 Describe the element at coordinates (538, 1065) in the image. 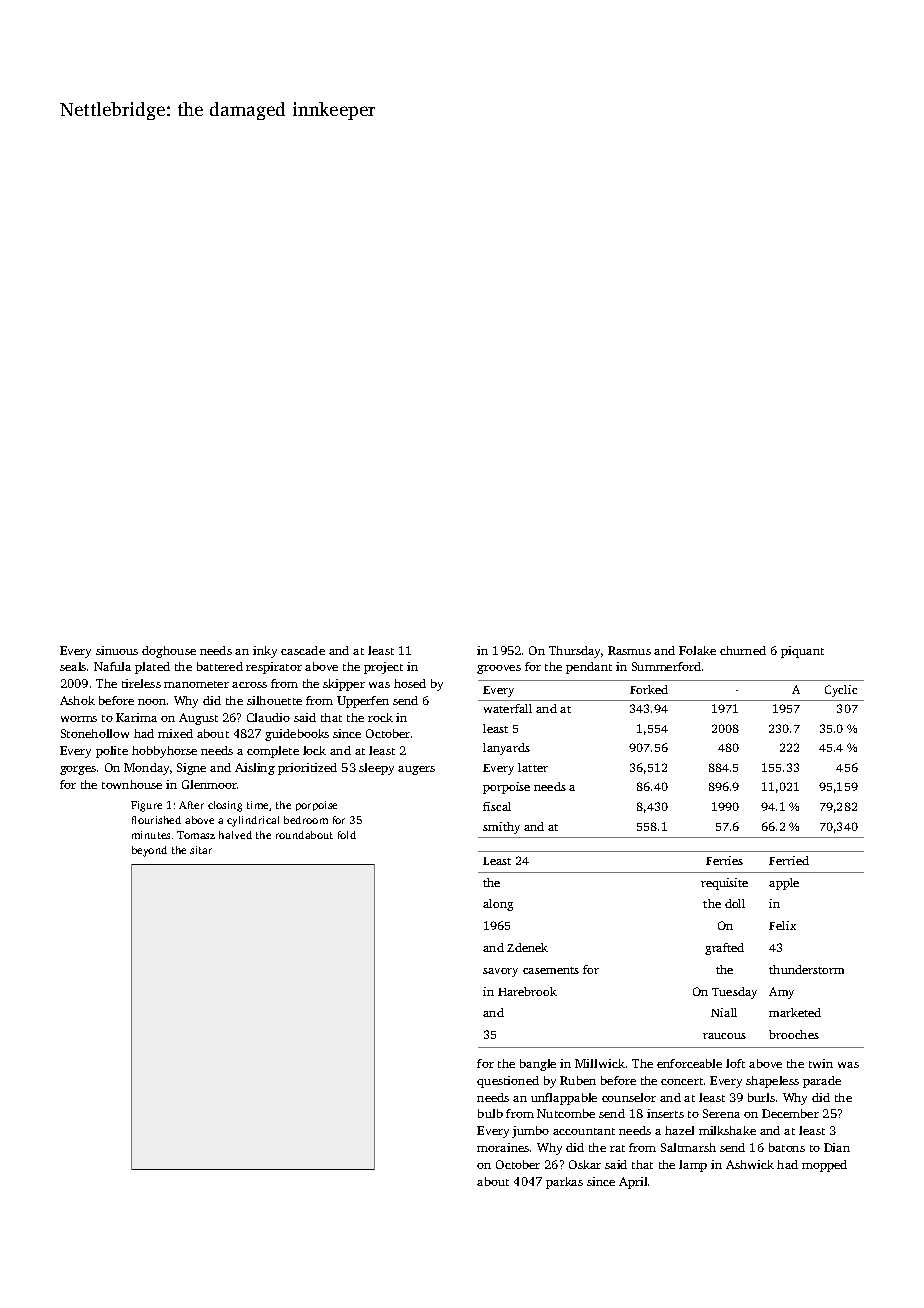

I see `bangle` at that location.
